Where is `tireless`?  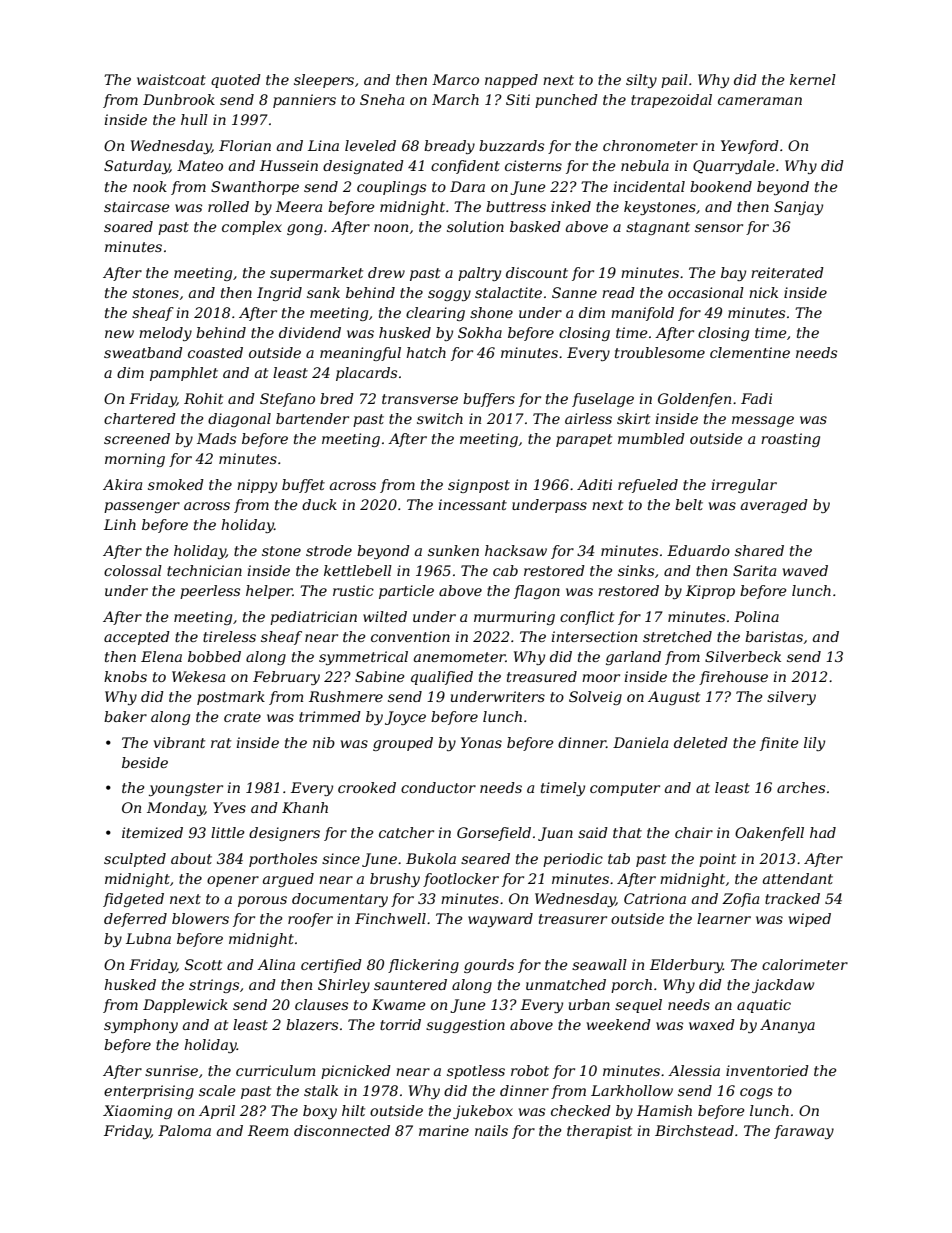 tireless is located at coordinates (229, 636).
